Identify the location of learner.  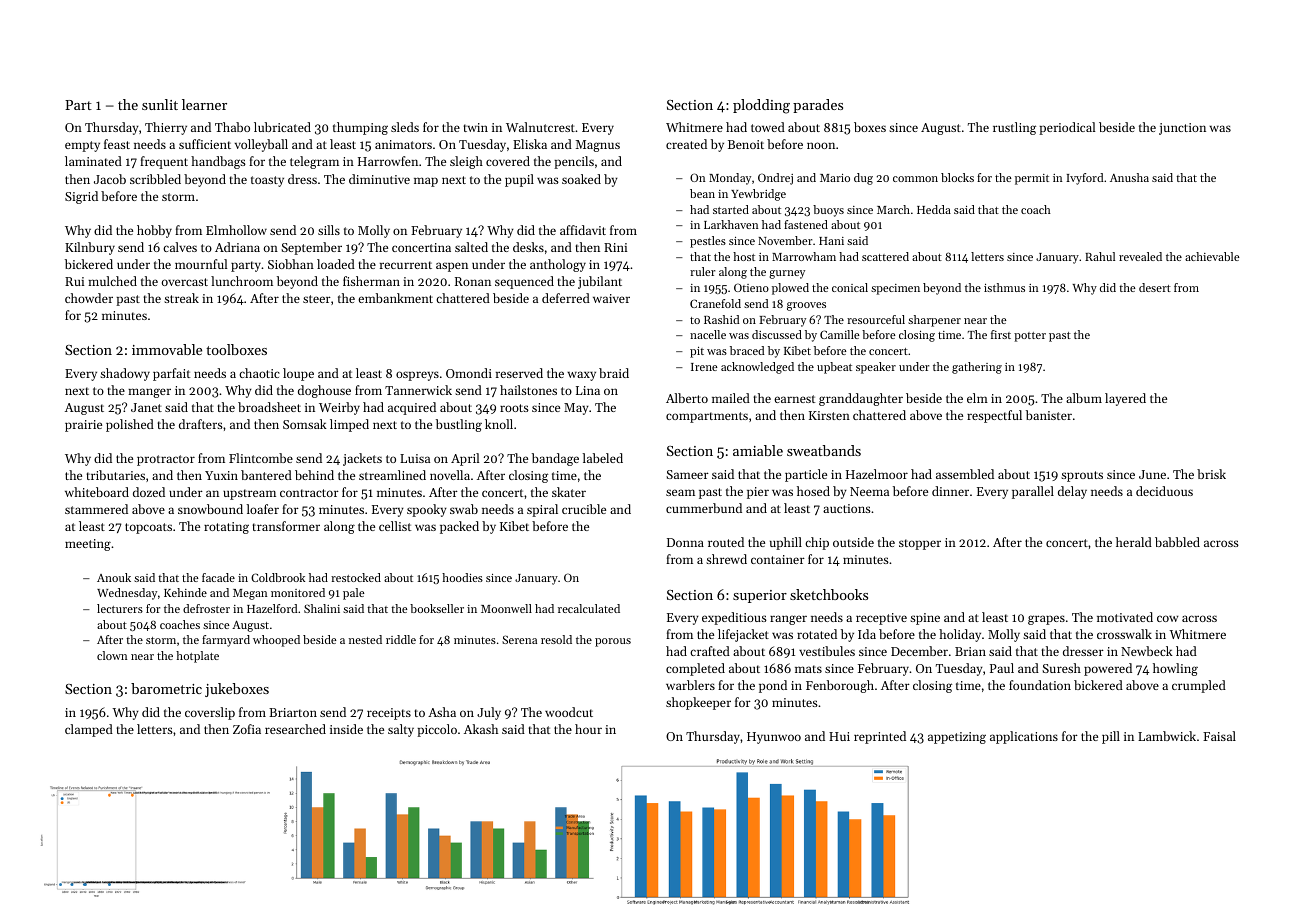
(204, 104).
